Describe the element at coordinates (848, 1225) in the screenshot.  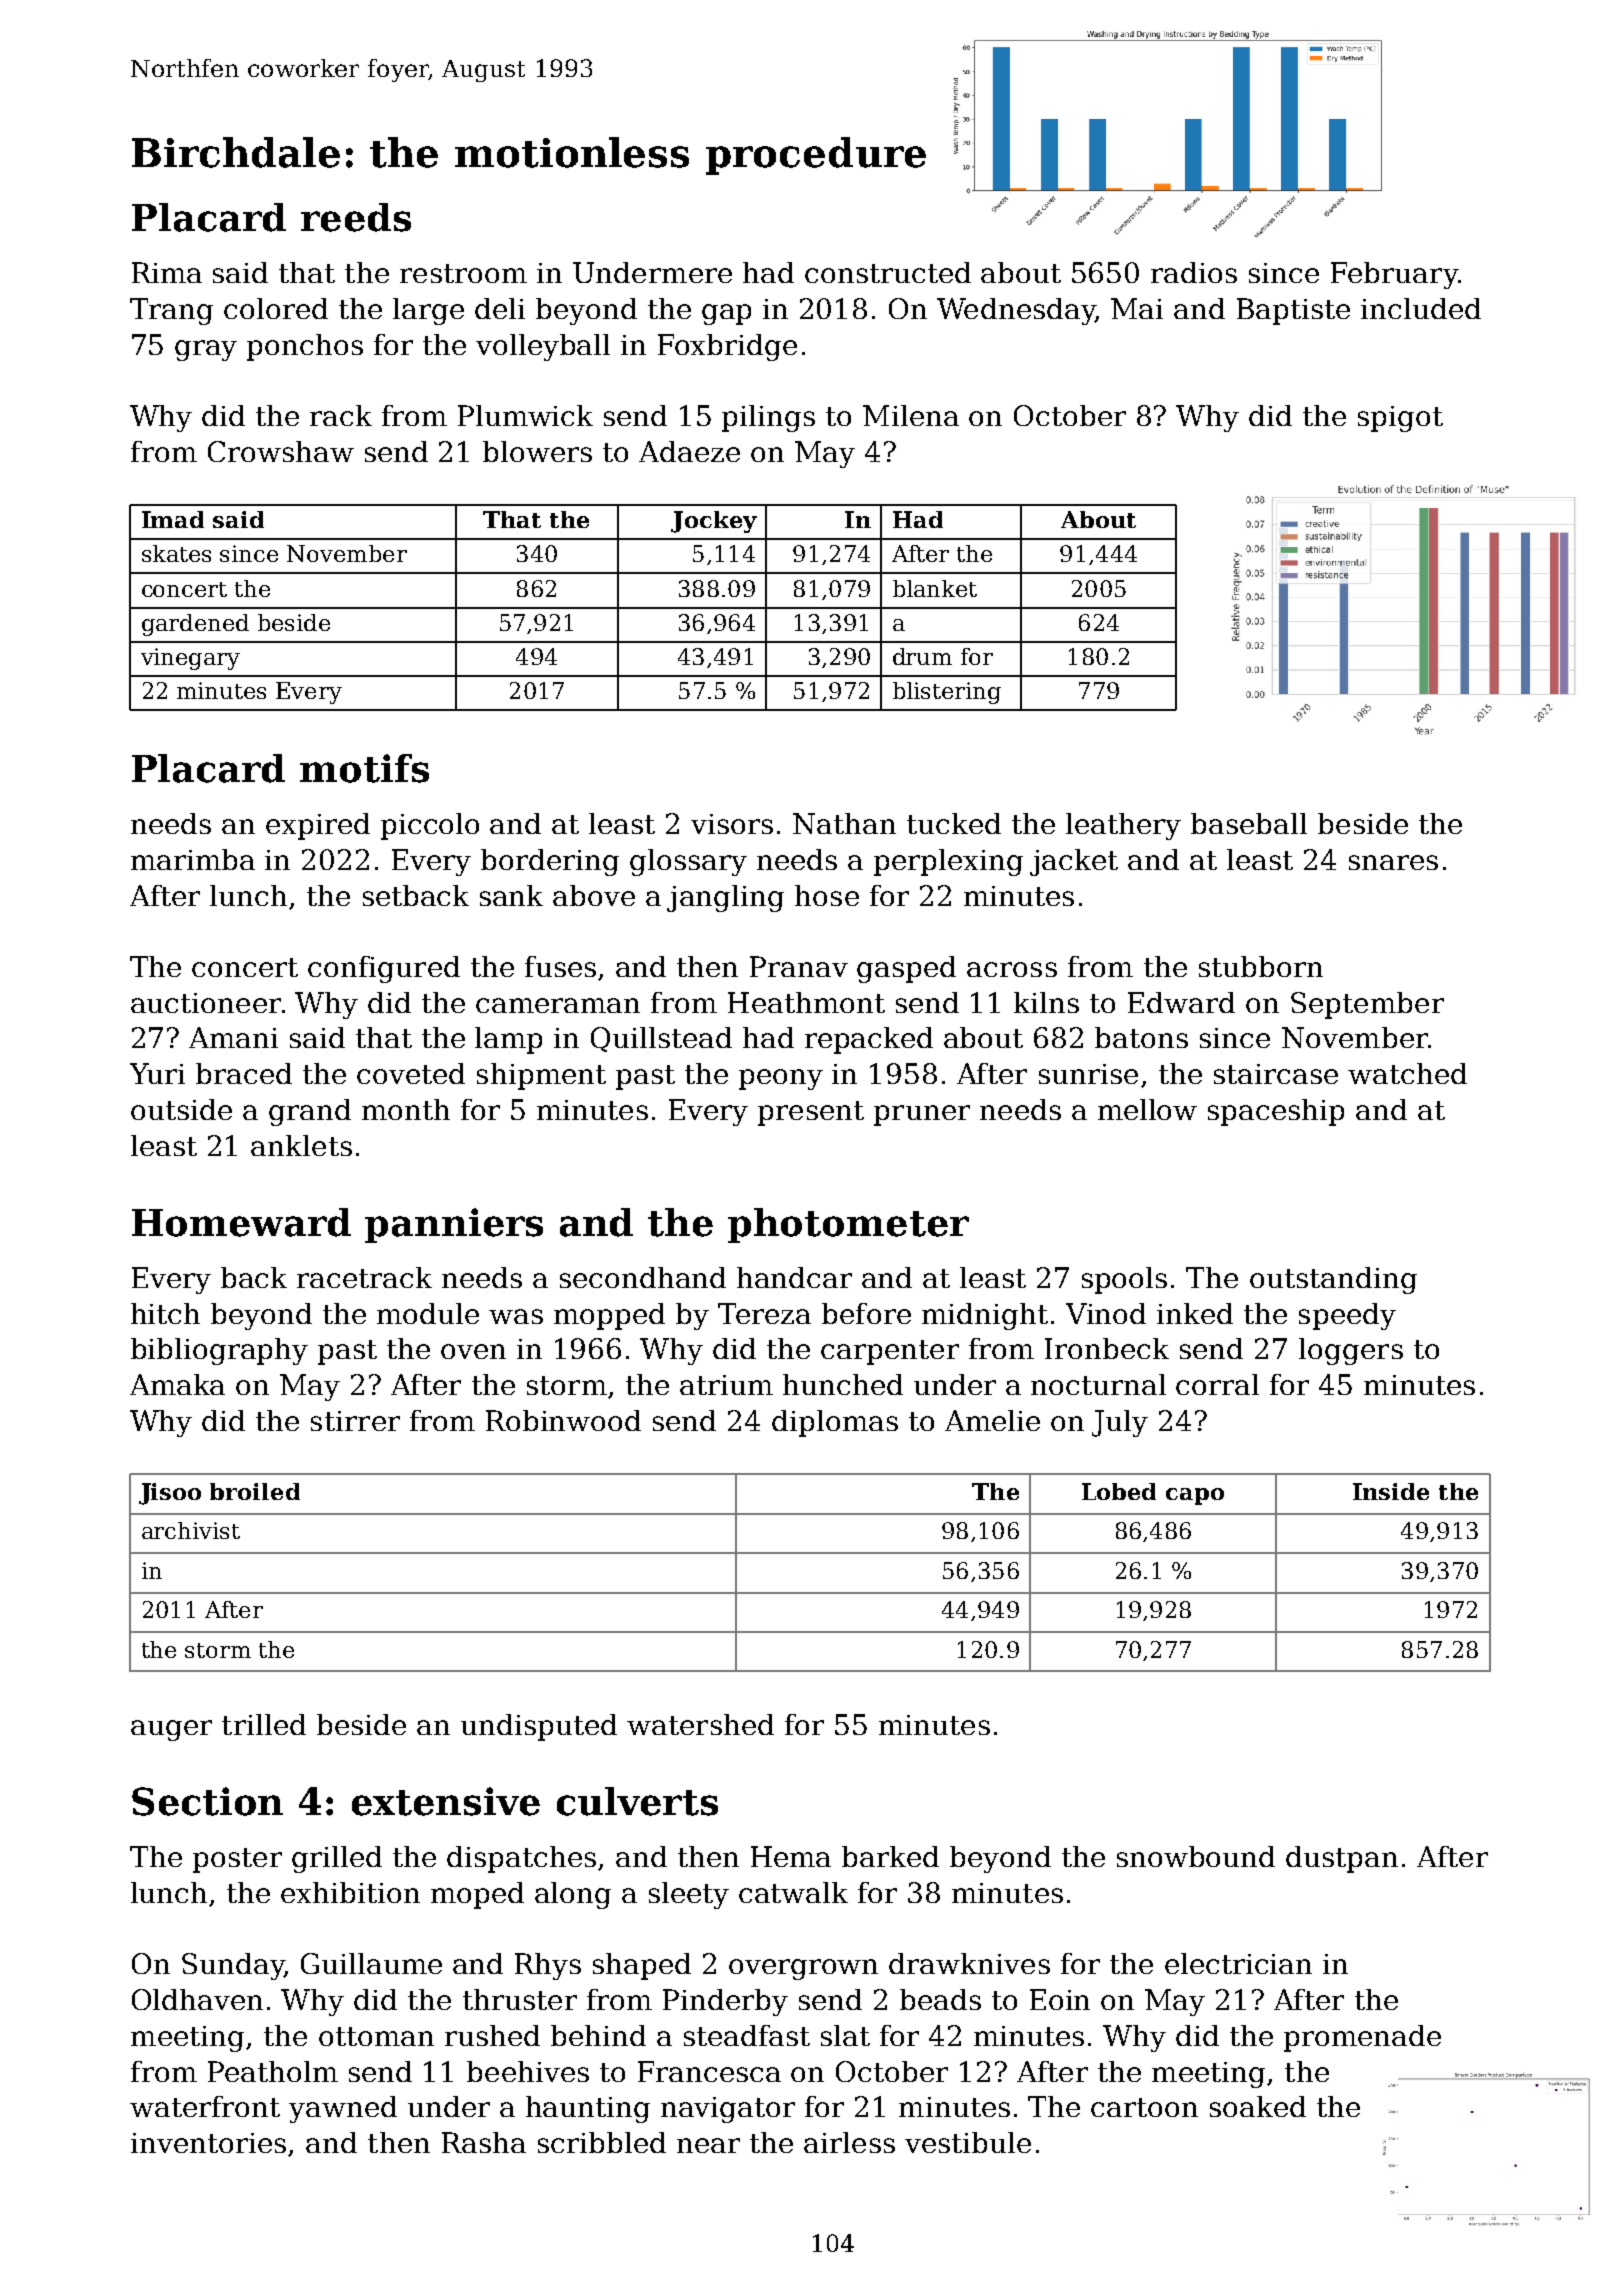
I see `photometer` at that location.
